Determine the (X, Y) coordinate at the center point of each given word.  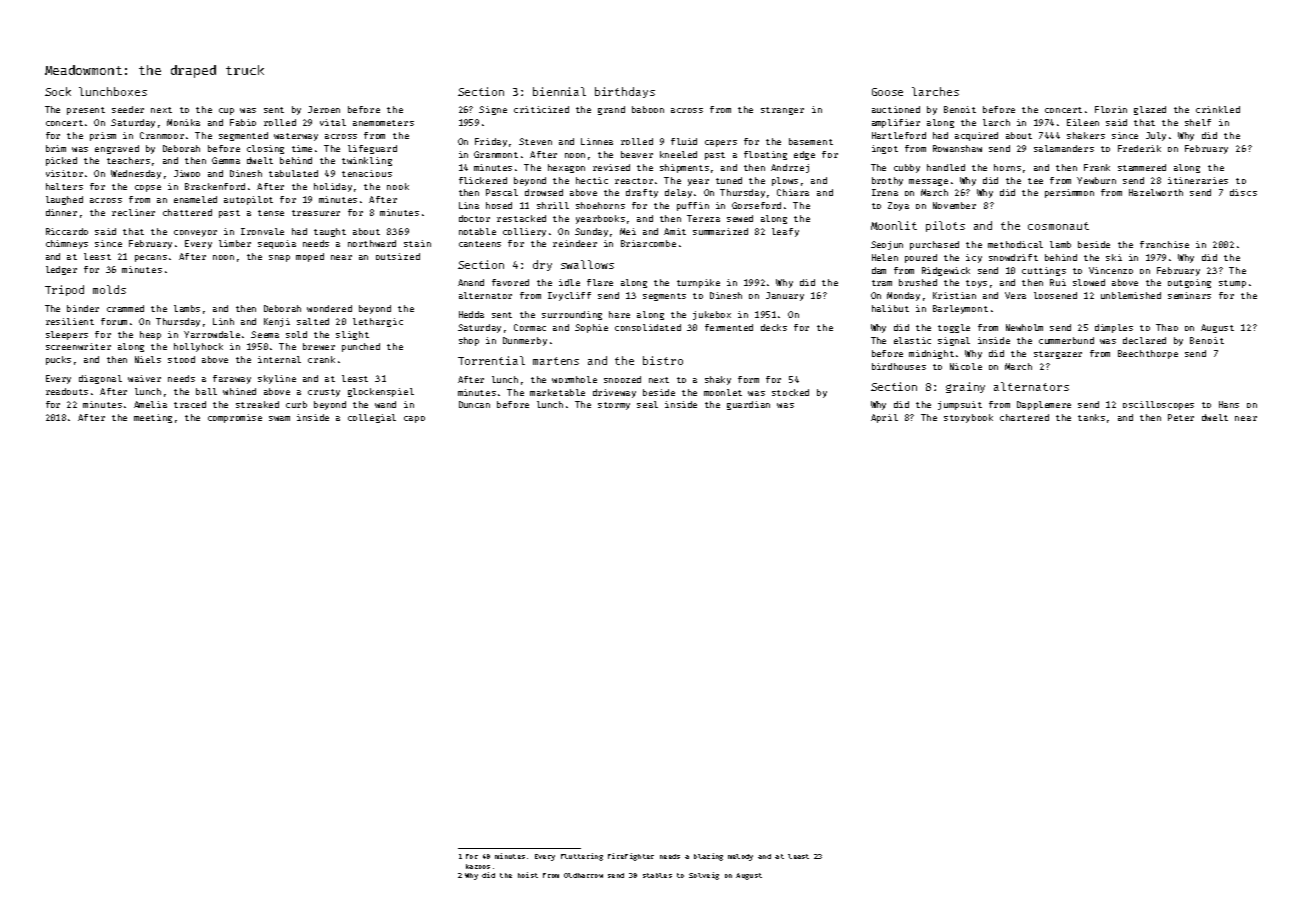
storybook (968, 418)
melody (740, 857)
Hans (1229, 404)
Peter (1181, 417)
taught (330, 232)
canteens (480, 244)
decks (774, 327)
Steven (535, 141)
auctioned (896, 109)
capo (414, 419)
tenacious (367, 173)
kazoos (478, 866)
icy (974, 258)
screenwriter (78, 346)
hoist (528, 875)
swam (279, 418)
